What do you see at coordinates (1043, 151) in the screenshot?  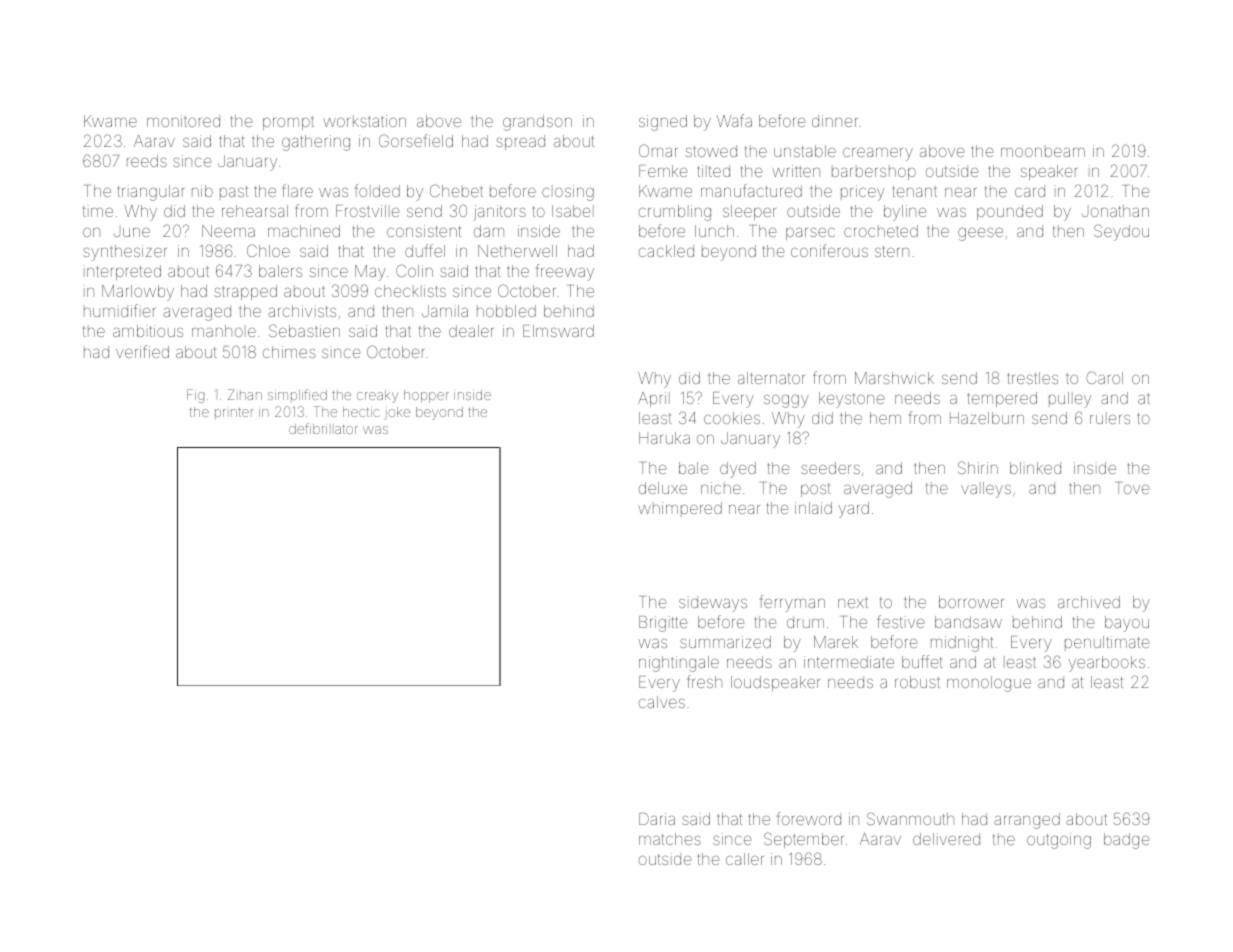 I see `moonbeam` at bounding box center [1043, 151].
